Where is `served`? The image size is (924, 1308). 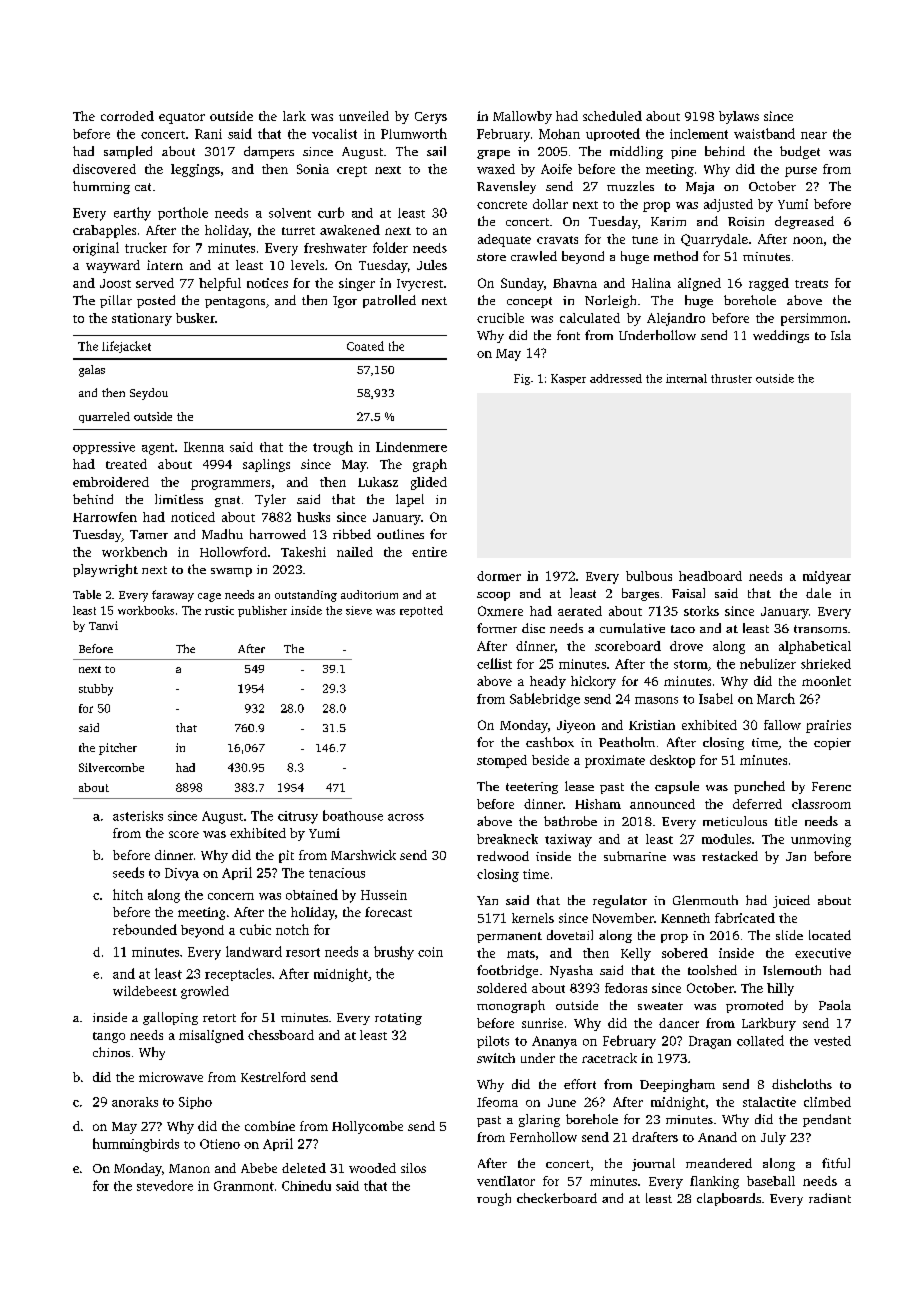
served is located at coordinates (155, 283).
